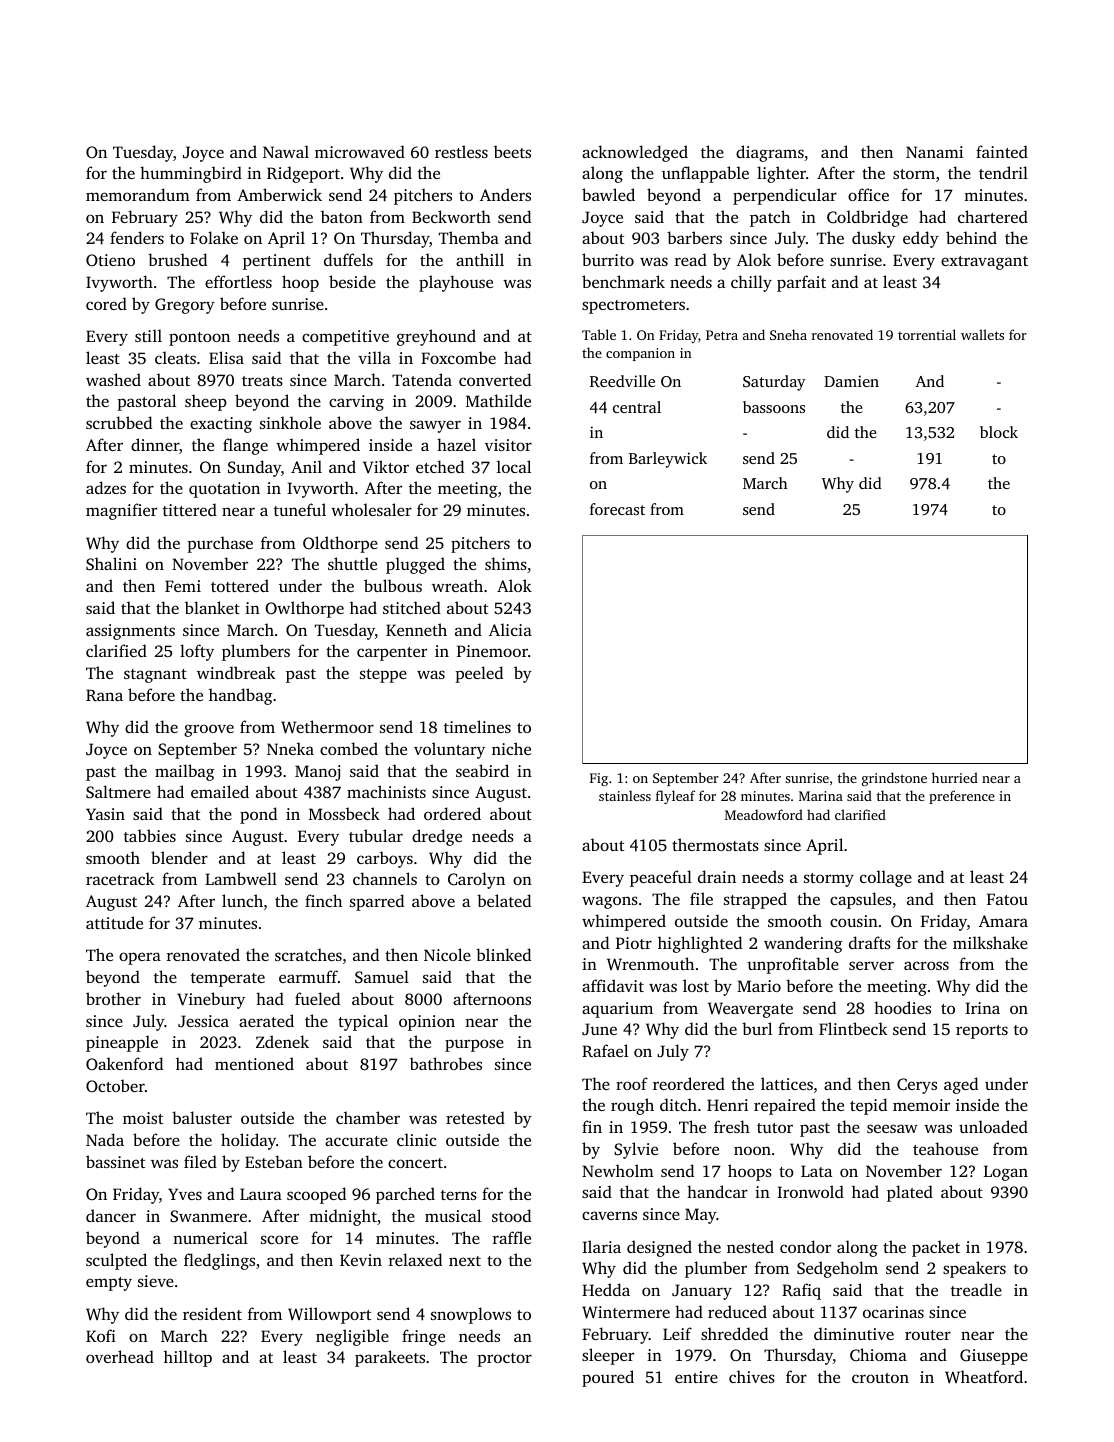  What do you see at coordinates (613, 985) in the screenshot?
I see `affidavit` at bounding box center [613, 985].
